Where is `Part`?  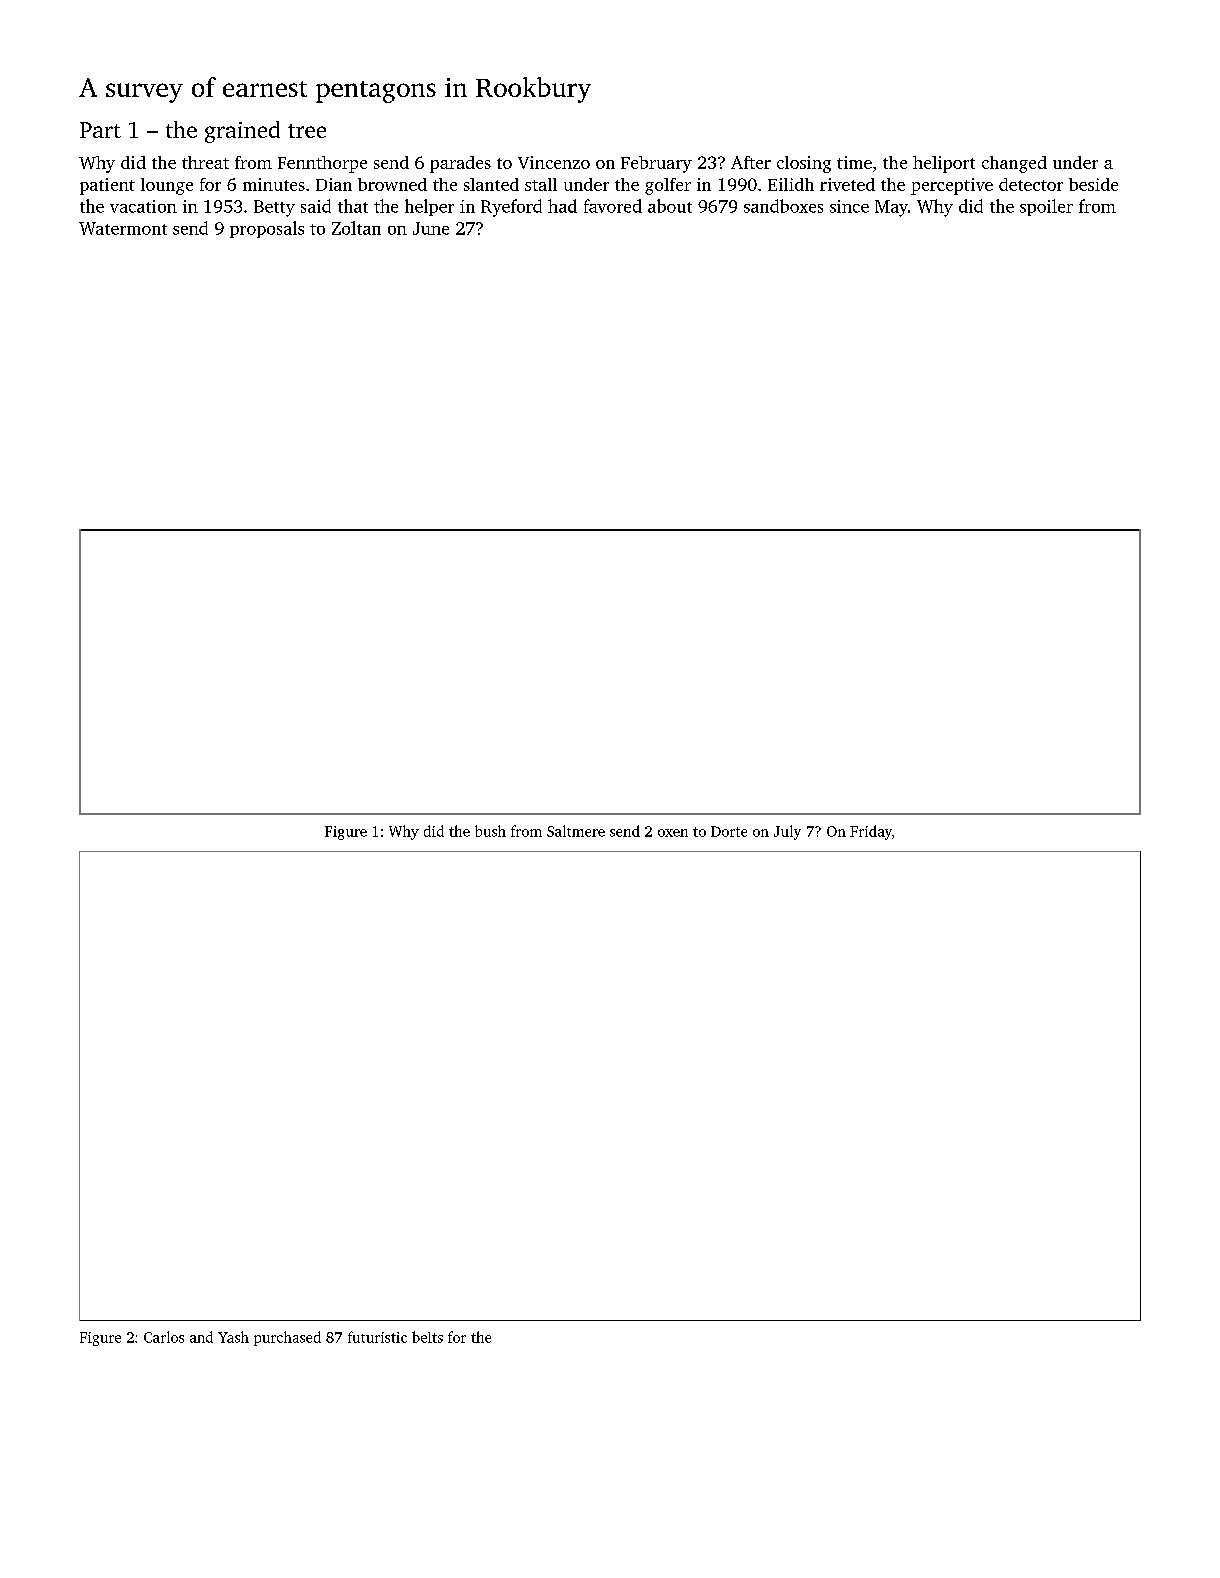
Part is located at coordinates (100, 130).
